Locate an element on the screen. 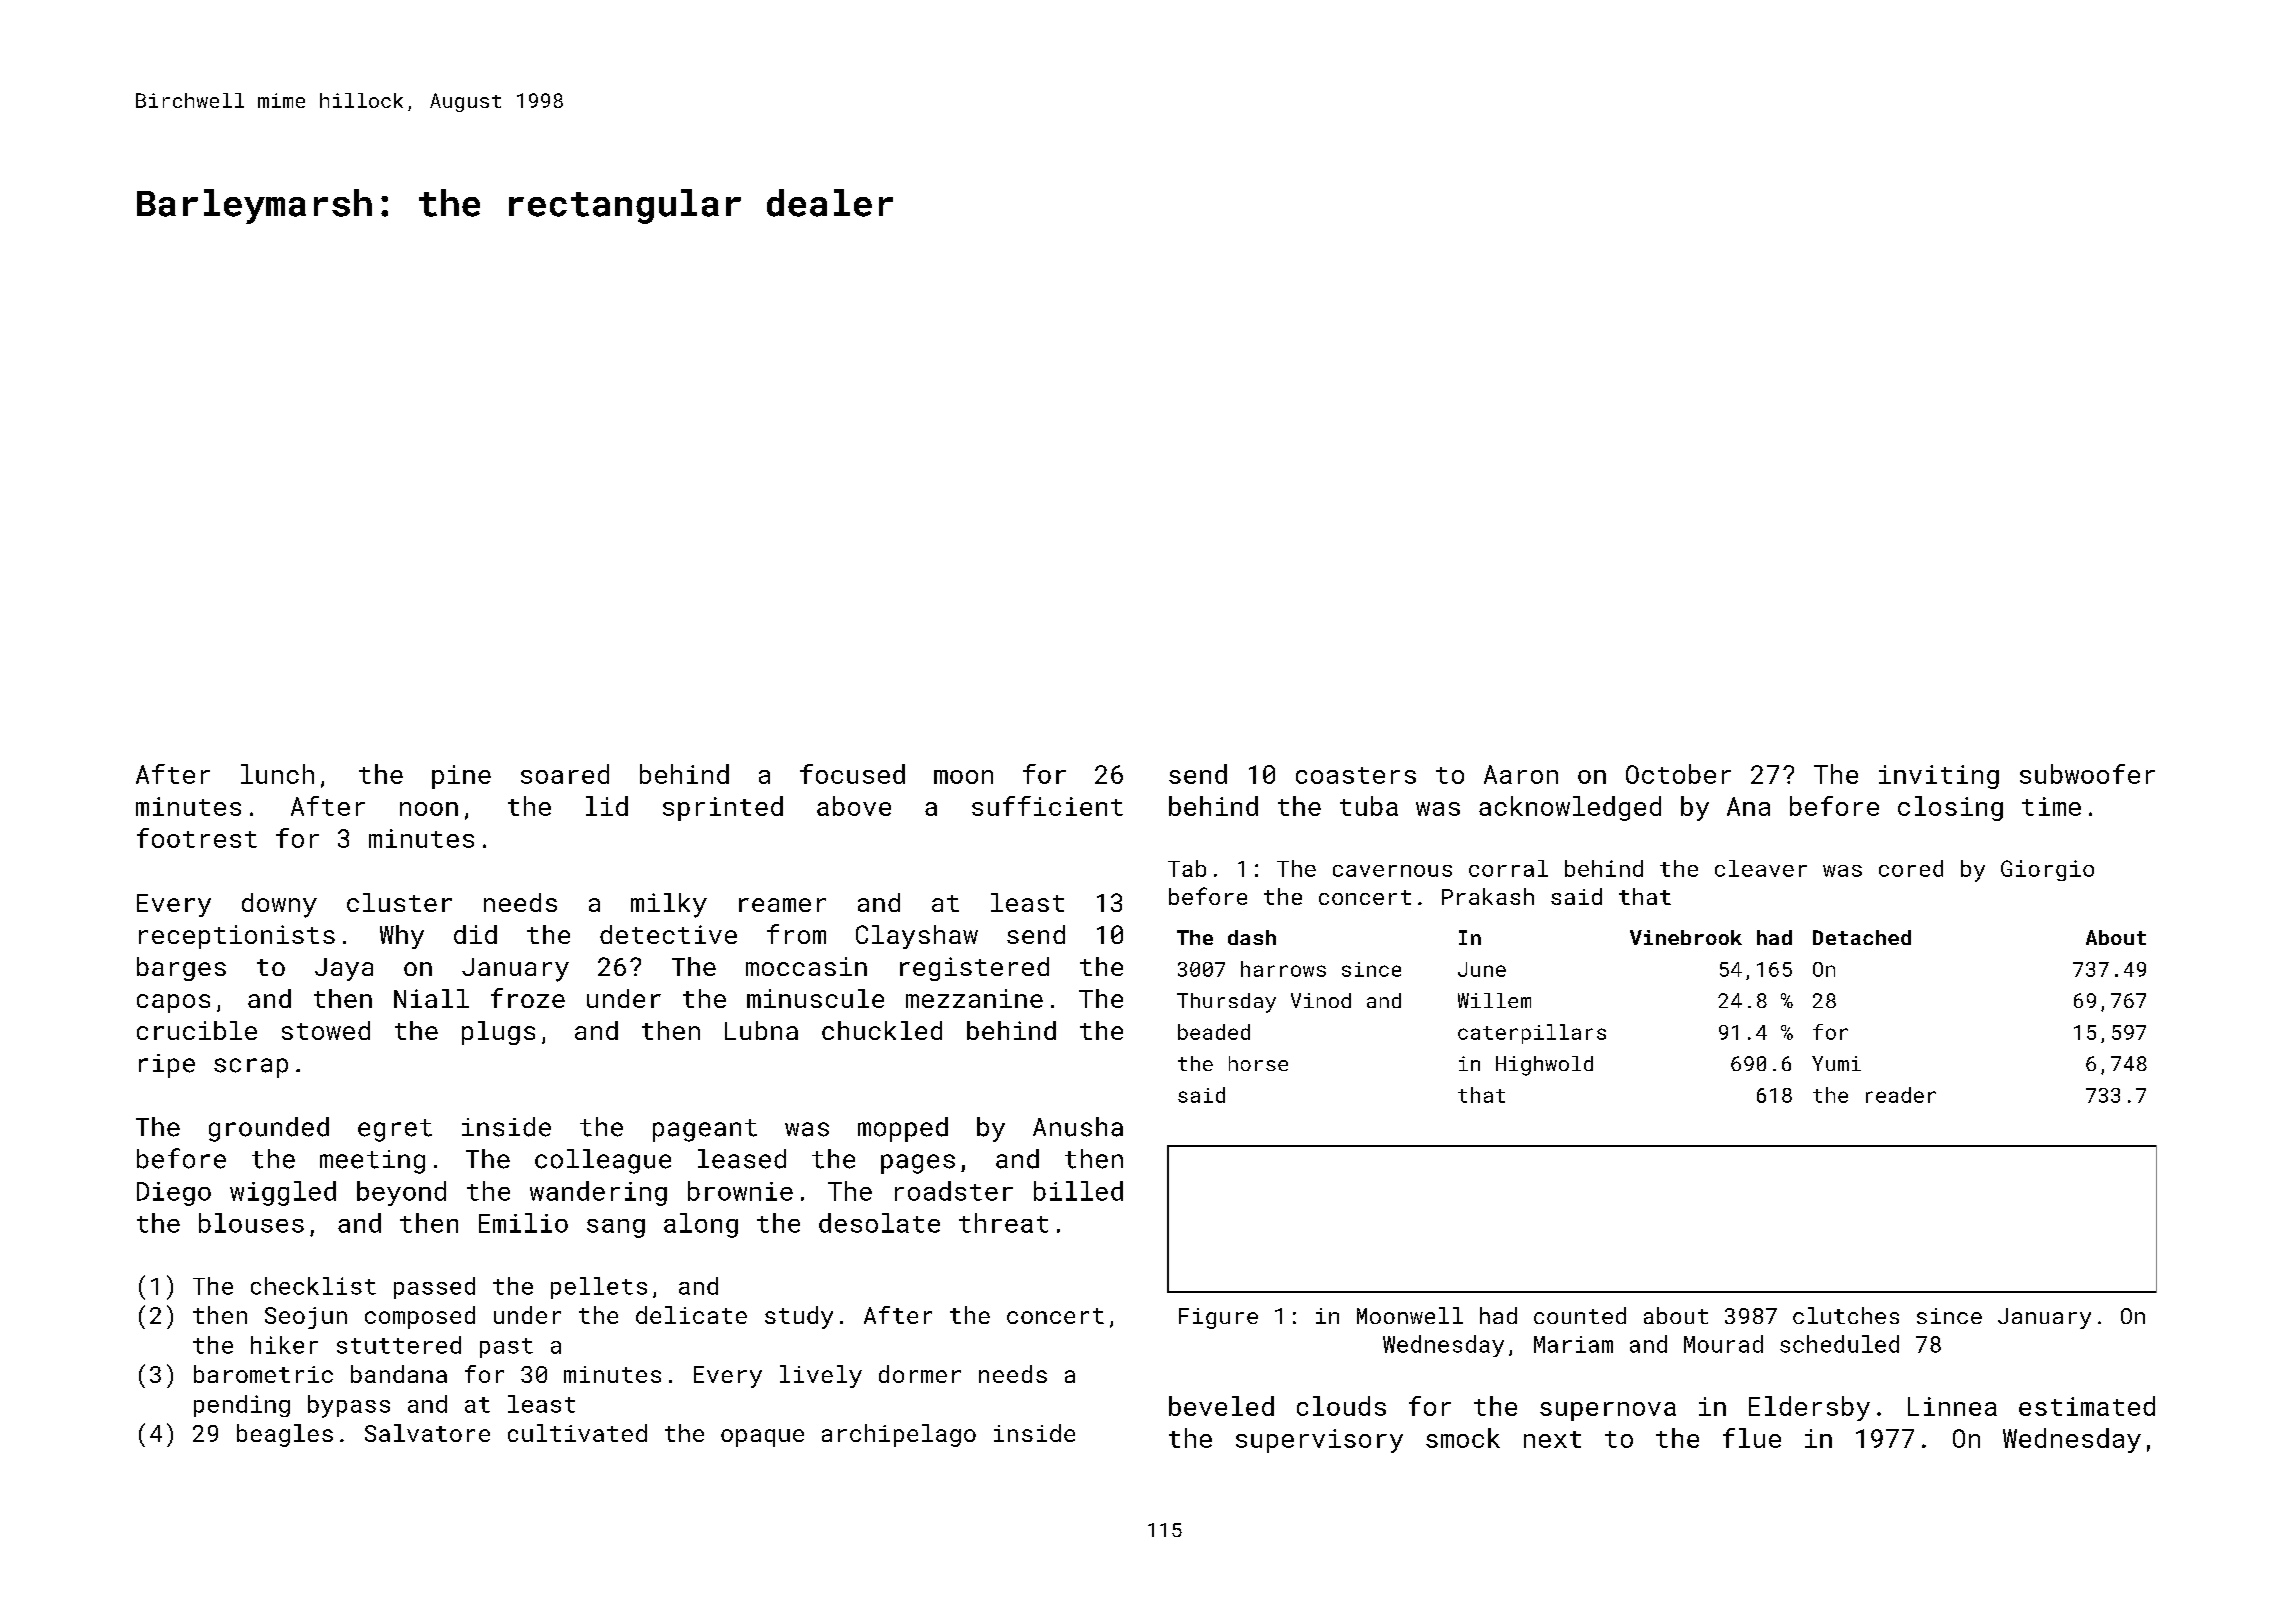 This screenshot has width=2292, height=1620. focused is located at coordinates (852, 774).
